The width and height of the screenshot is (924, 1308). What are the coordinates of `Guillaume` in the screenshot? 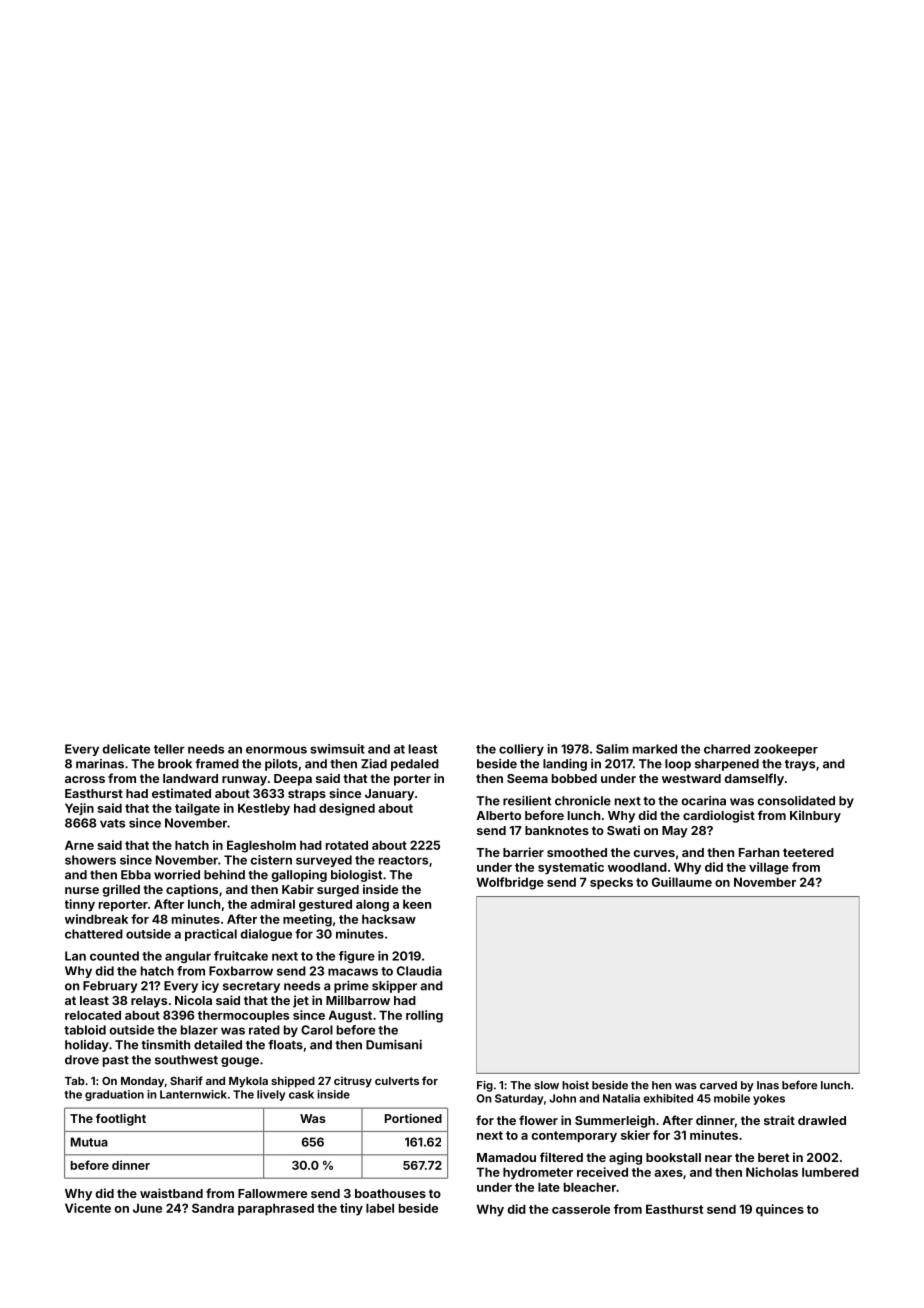 It's located at (682, 882).
